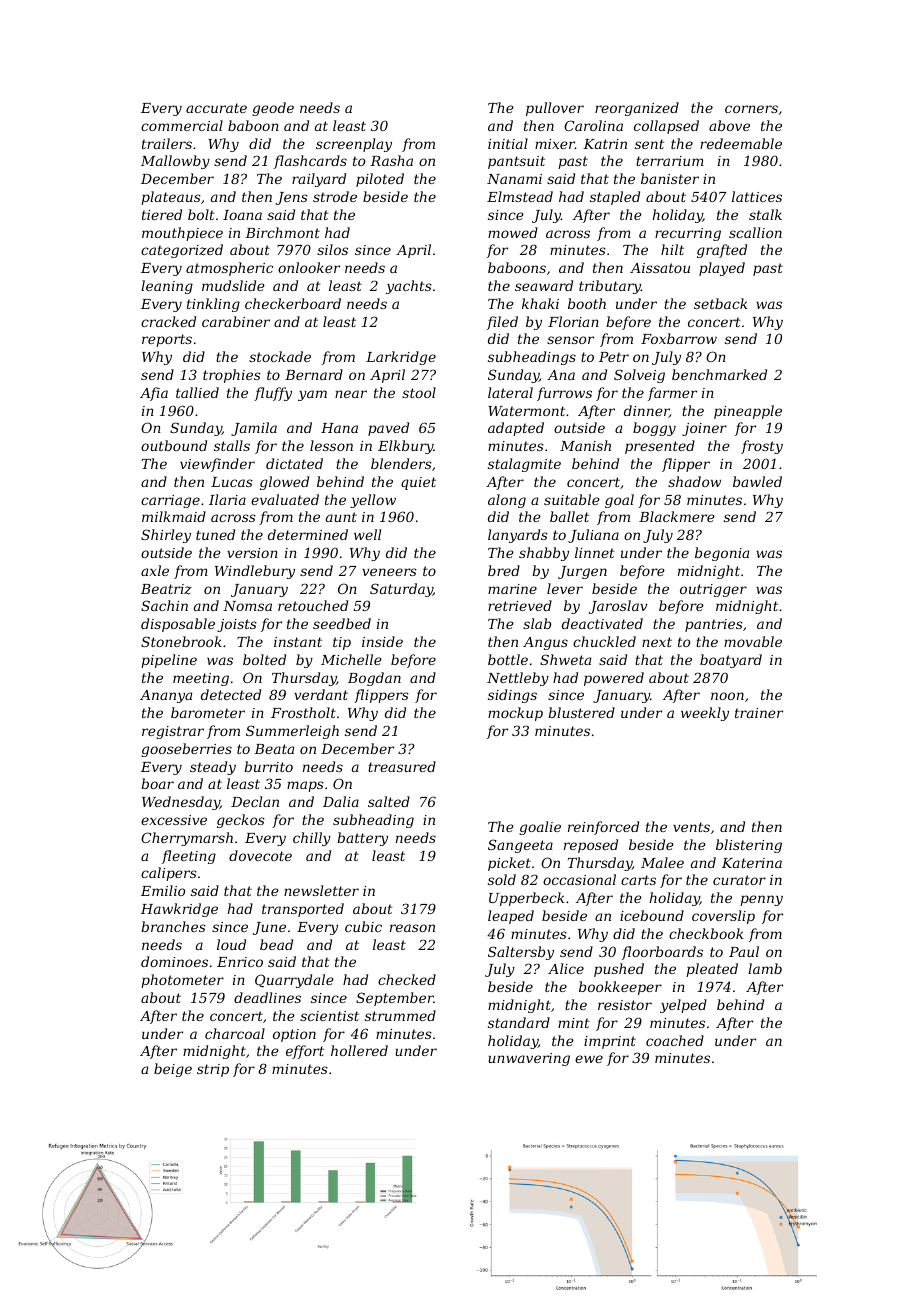 This image has height=1314, width=924. Describe the element at coordinates (652, 915) in the image. I see `icebound` at that location.
